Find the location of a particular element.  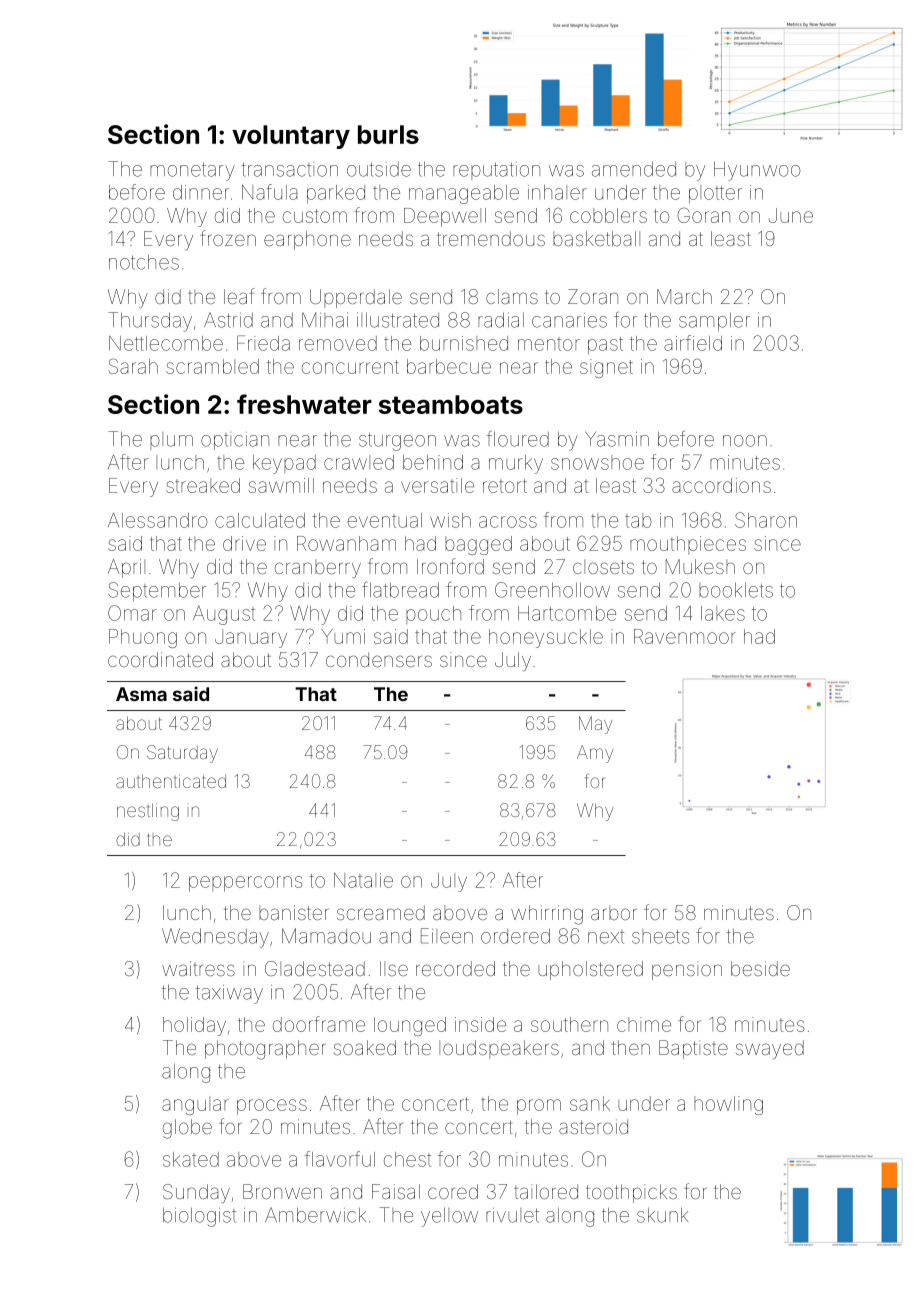

versatile is located at coordinates (437, 485).
